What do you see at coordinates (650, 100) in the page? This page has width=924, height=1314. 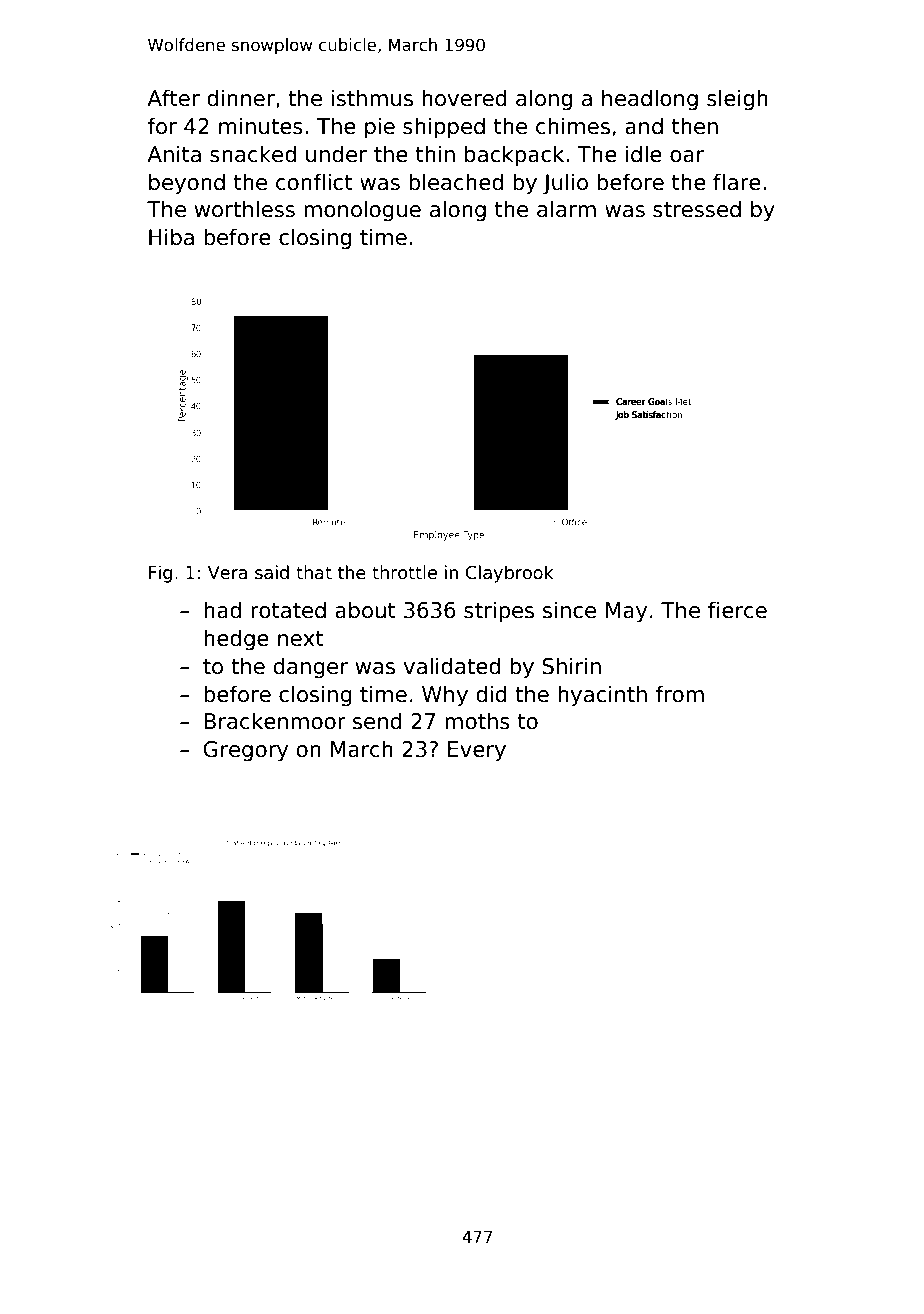 I see `headlong` at bounding box center [650, 100].
